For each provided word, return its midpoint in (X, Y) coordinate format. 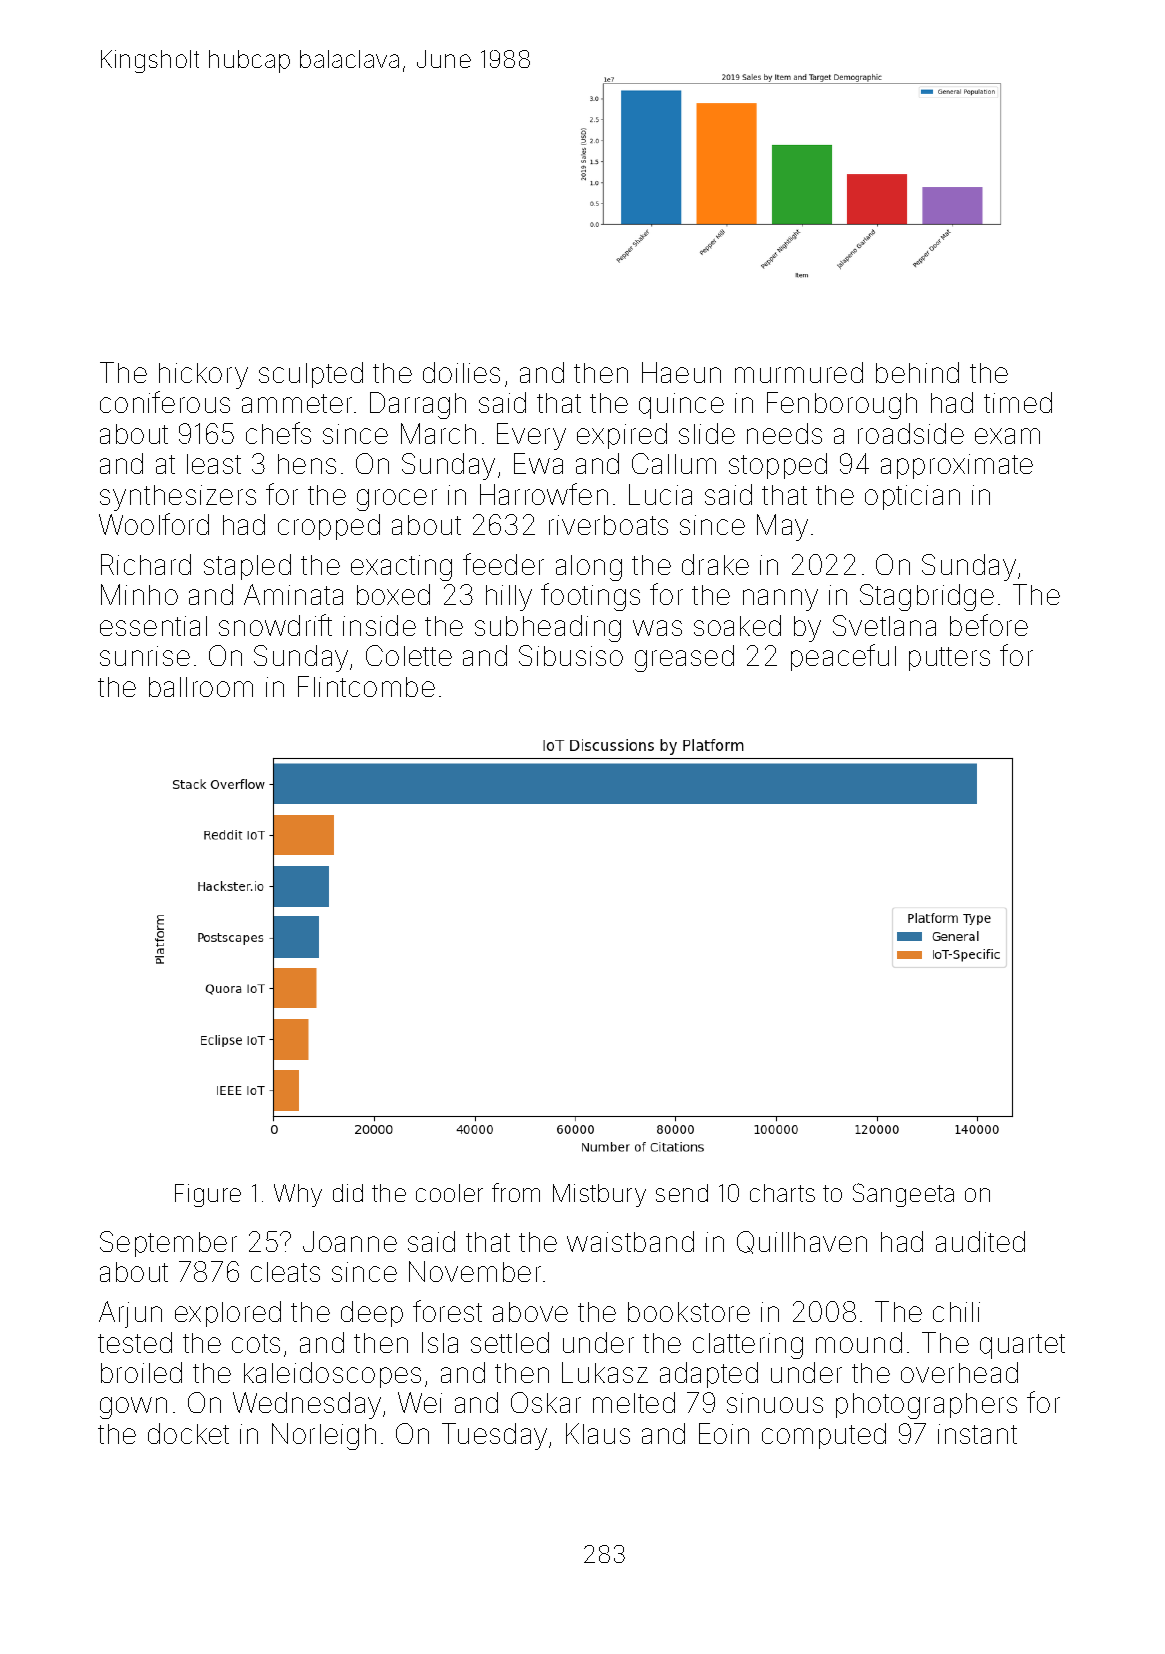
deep (372, 1314)
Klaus (598, 1433)
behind (917, 372)
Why (298, 1195)
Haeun (681, 372)
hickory (203, 376)
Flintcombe (366, 686)
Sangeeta (903, 1195)
